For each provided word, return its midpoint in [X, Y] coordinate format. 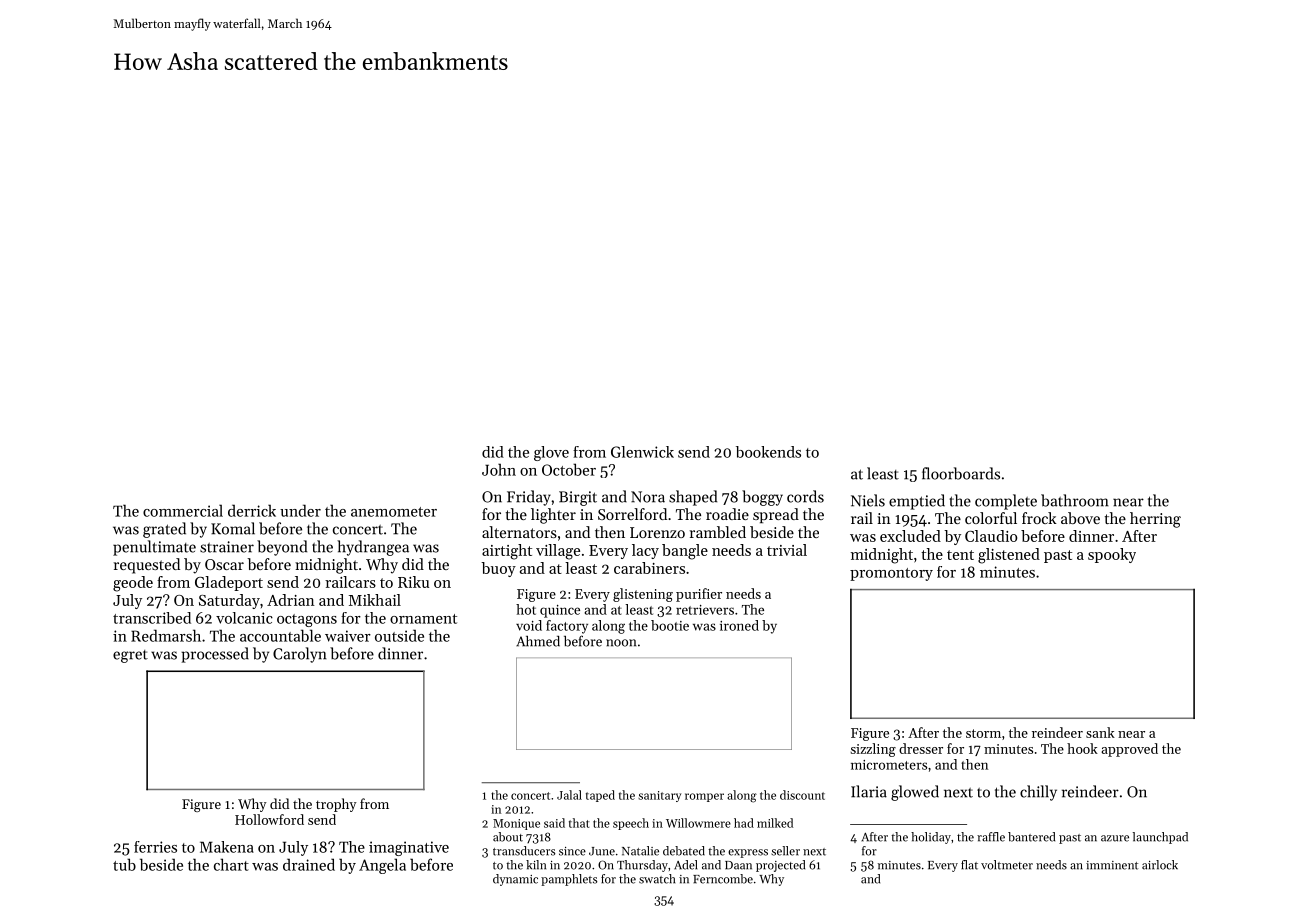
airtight [507, 552]
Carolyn [300, 655]
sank [1100, 732]
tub [124, 864]
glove [551, 453]
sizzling [873, 750]
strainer [227, 547]
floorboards [961, 473]
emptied [917, 502]
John [499, 469]
